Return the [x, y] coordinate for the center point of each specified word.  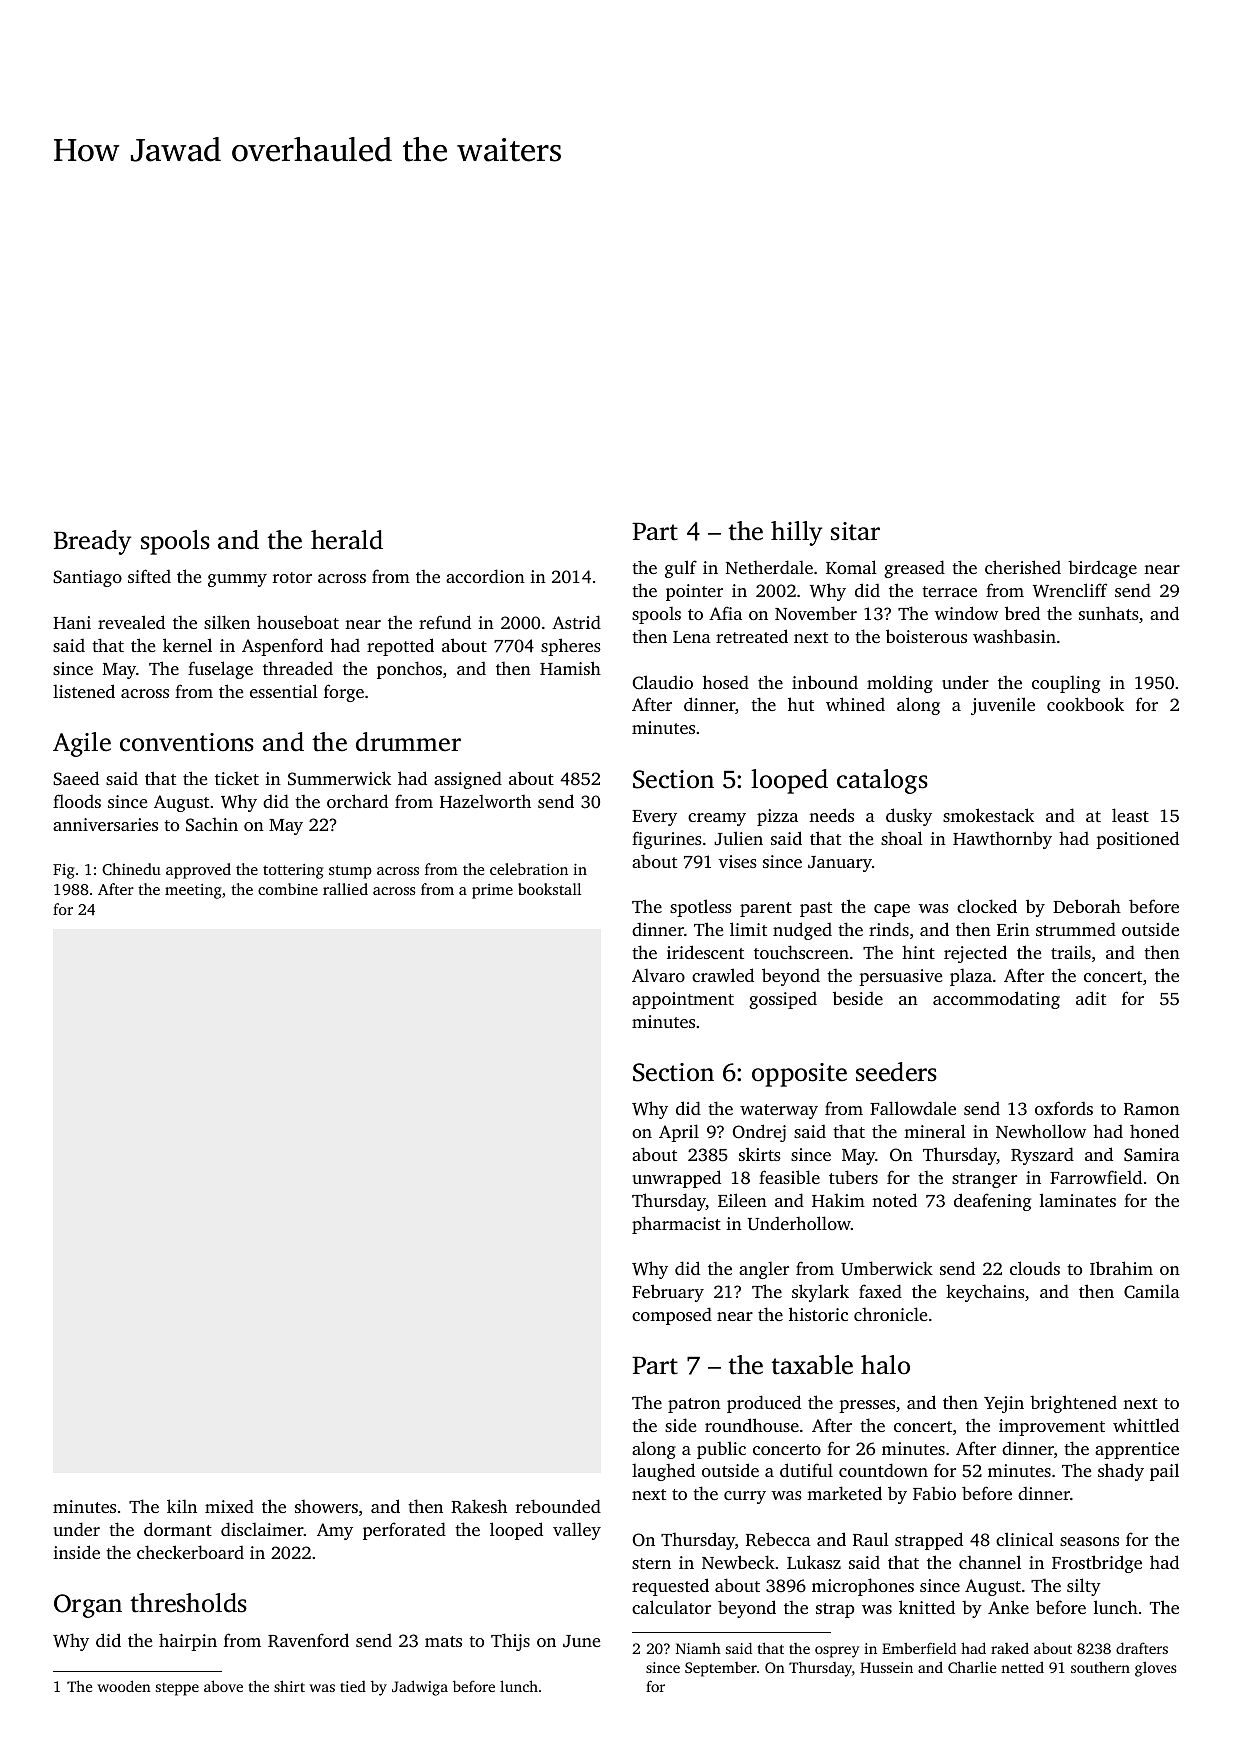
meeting [193, 891]
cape [892, 910]
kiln [182, 1506]
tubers [853, 1177]
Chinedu [131, 869]
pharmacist [676, 1225]
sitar [855, 531]
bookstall [549, 889]
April [679, 1133]
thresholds [188, 1603]
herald [347, 540]
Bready [92, 542]
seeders [896, 1072]
